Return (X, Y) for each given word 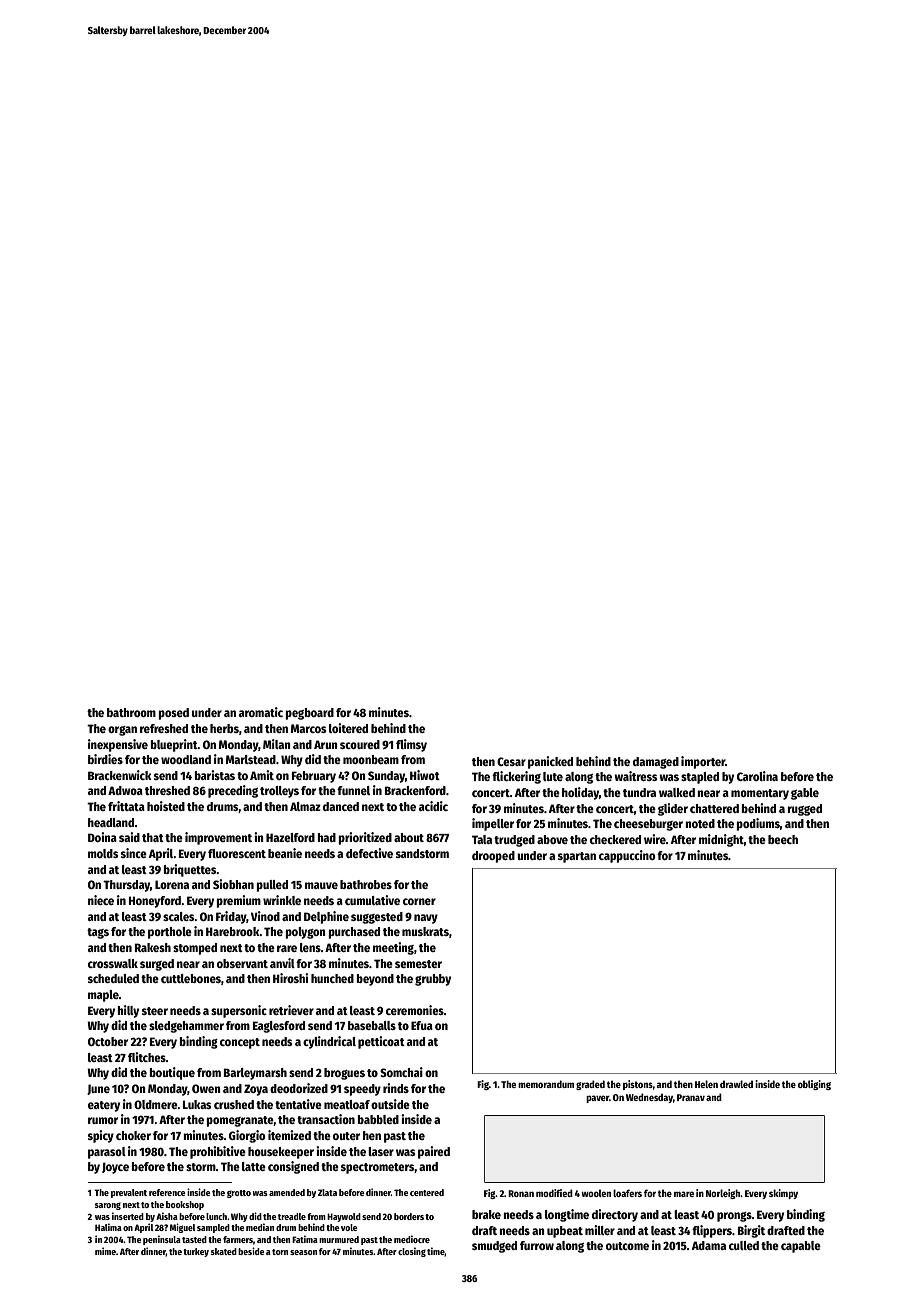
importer (703, 762)
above (552, 839)
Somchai (401, 1072)
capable (801, 1247)
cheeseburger (648, 825)
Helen (706, 1084)
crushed (234, 1104)
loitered (348, 728)
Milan (276, 744)
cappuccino (627, 856)
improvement (218, 838)
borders (409, 1216)
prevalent (129, 1193)
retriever (291, 1010)
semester (418, 964)
